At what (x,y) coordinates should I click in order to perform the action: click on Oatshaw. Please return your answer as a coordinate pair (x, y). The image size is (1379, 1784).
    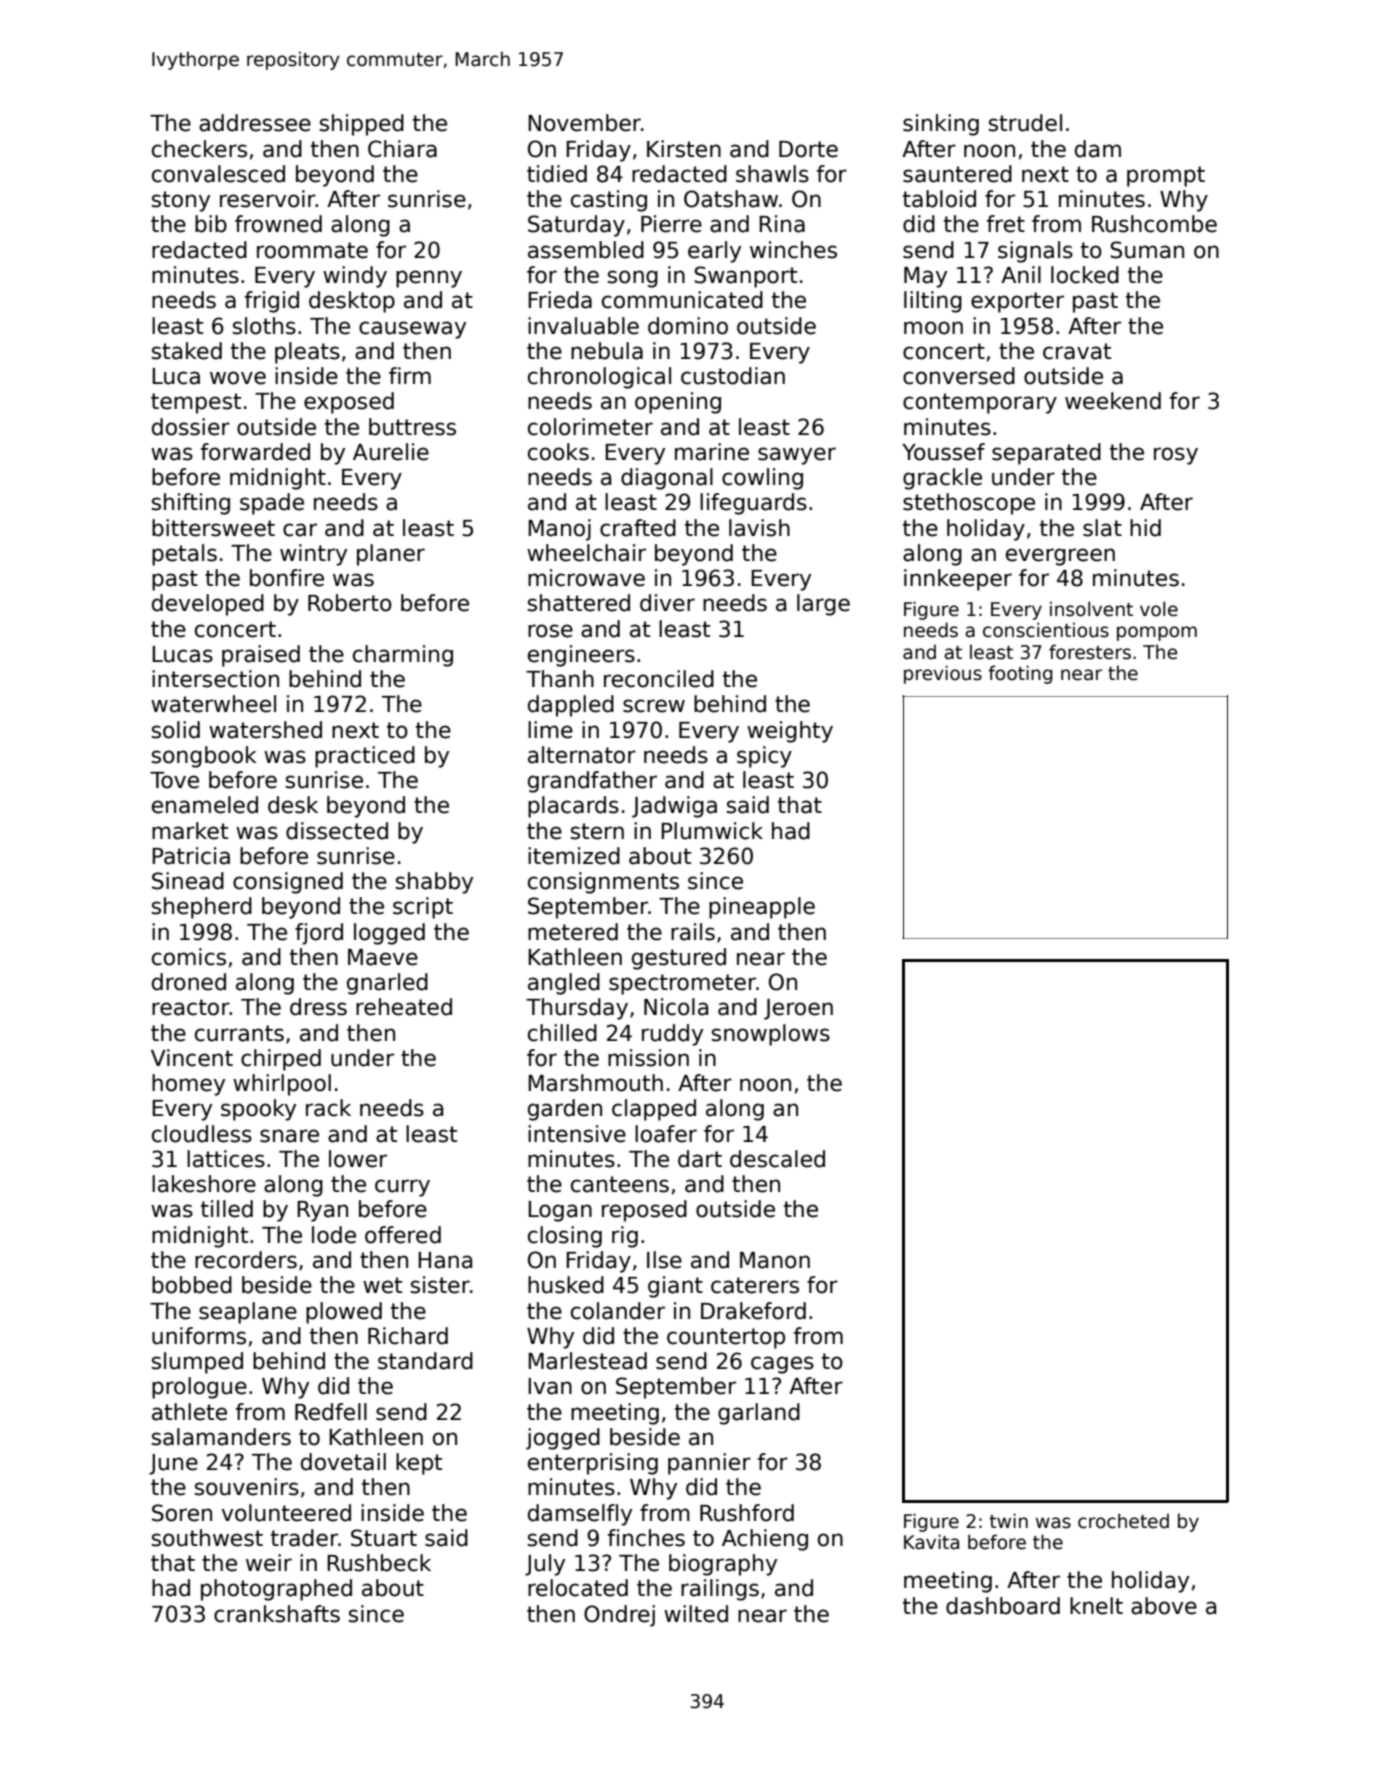
    Looking at the image, I should click on (731, 199).
